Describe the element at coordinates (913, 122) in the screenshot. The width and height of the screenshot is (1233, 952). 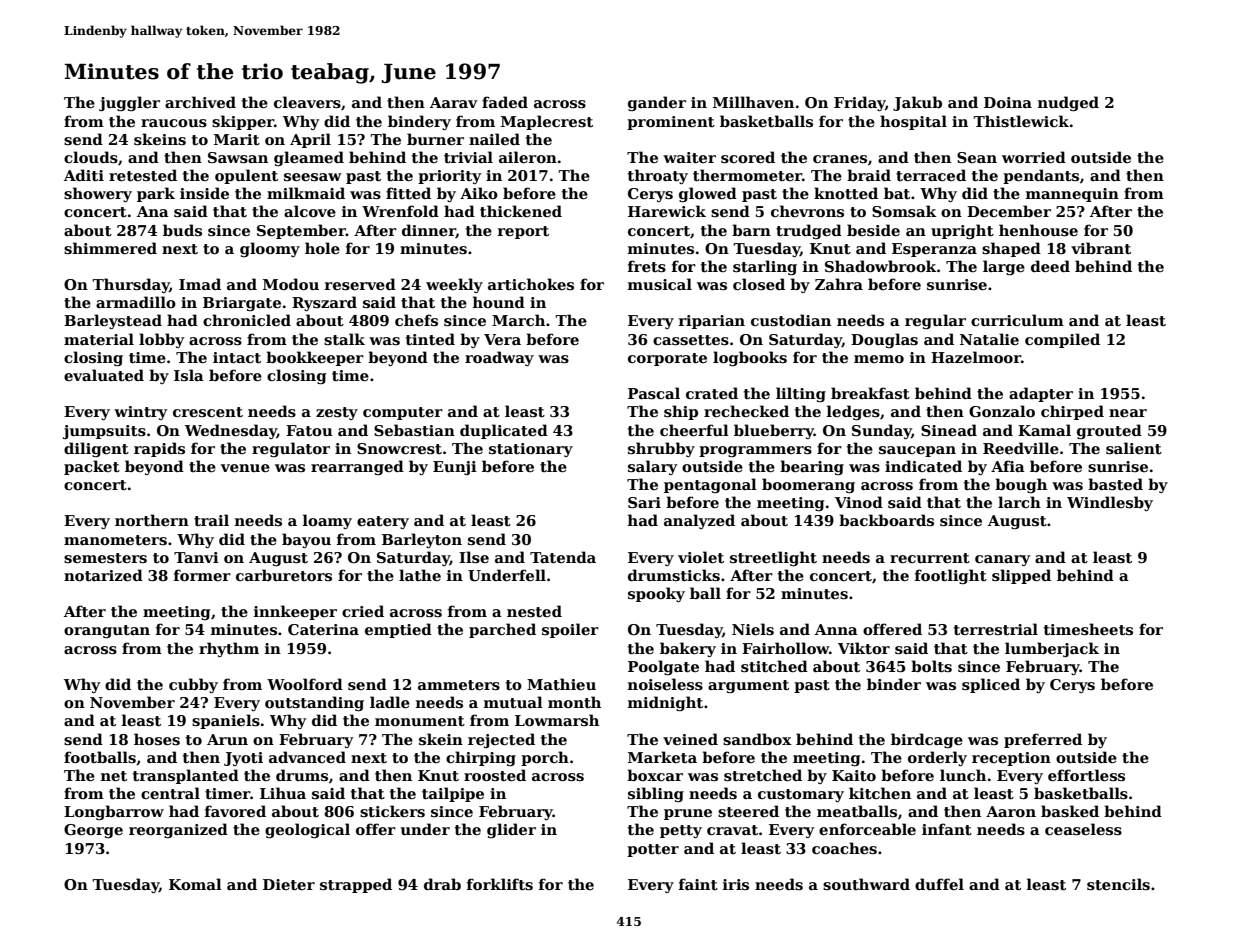
I see `hospital` at that location.
